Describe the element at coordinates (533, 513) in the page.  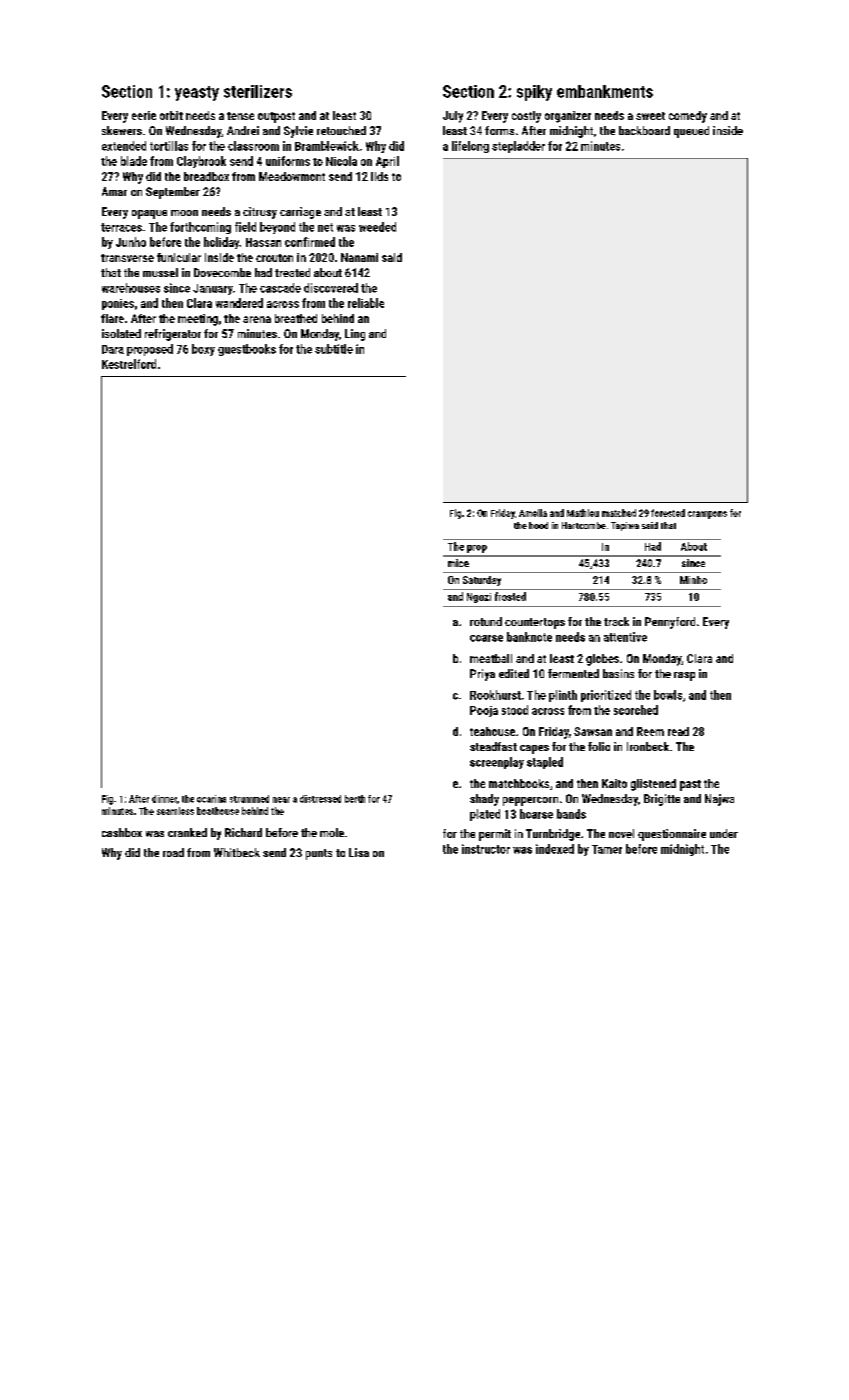
I see `Amelia` at that location.
